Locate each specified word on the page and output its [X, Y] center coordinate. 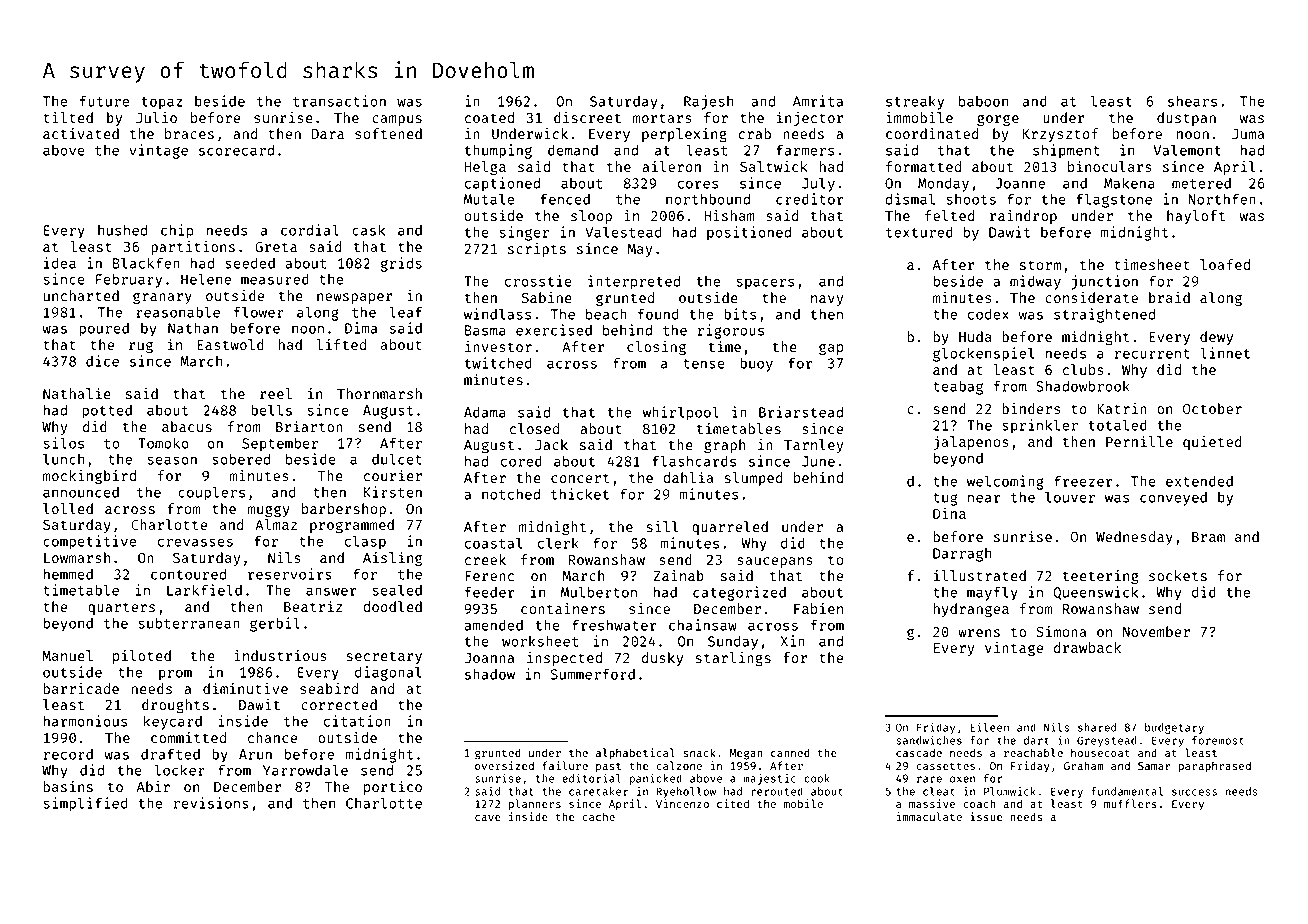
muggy [269, 511]
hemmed [68, 574]
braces [189, 133]
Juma [1248, 134]
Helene [206, 279]
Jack [551, 444]
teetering [1101, 577]
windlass [497, 314]
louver [1070, 497]
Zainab [679, 575]
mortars [662, 118]
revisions [211, 803]
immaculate [929, 816]
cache [599, 816]
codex [988, 314]
